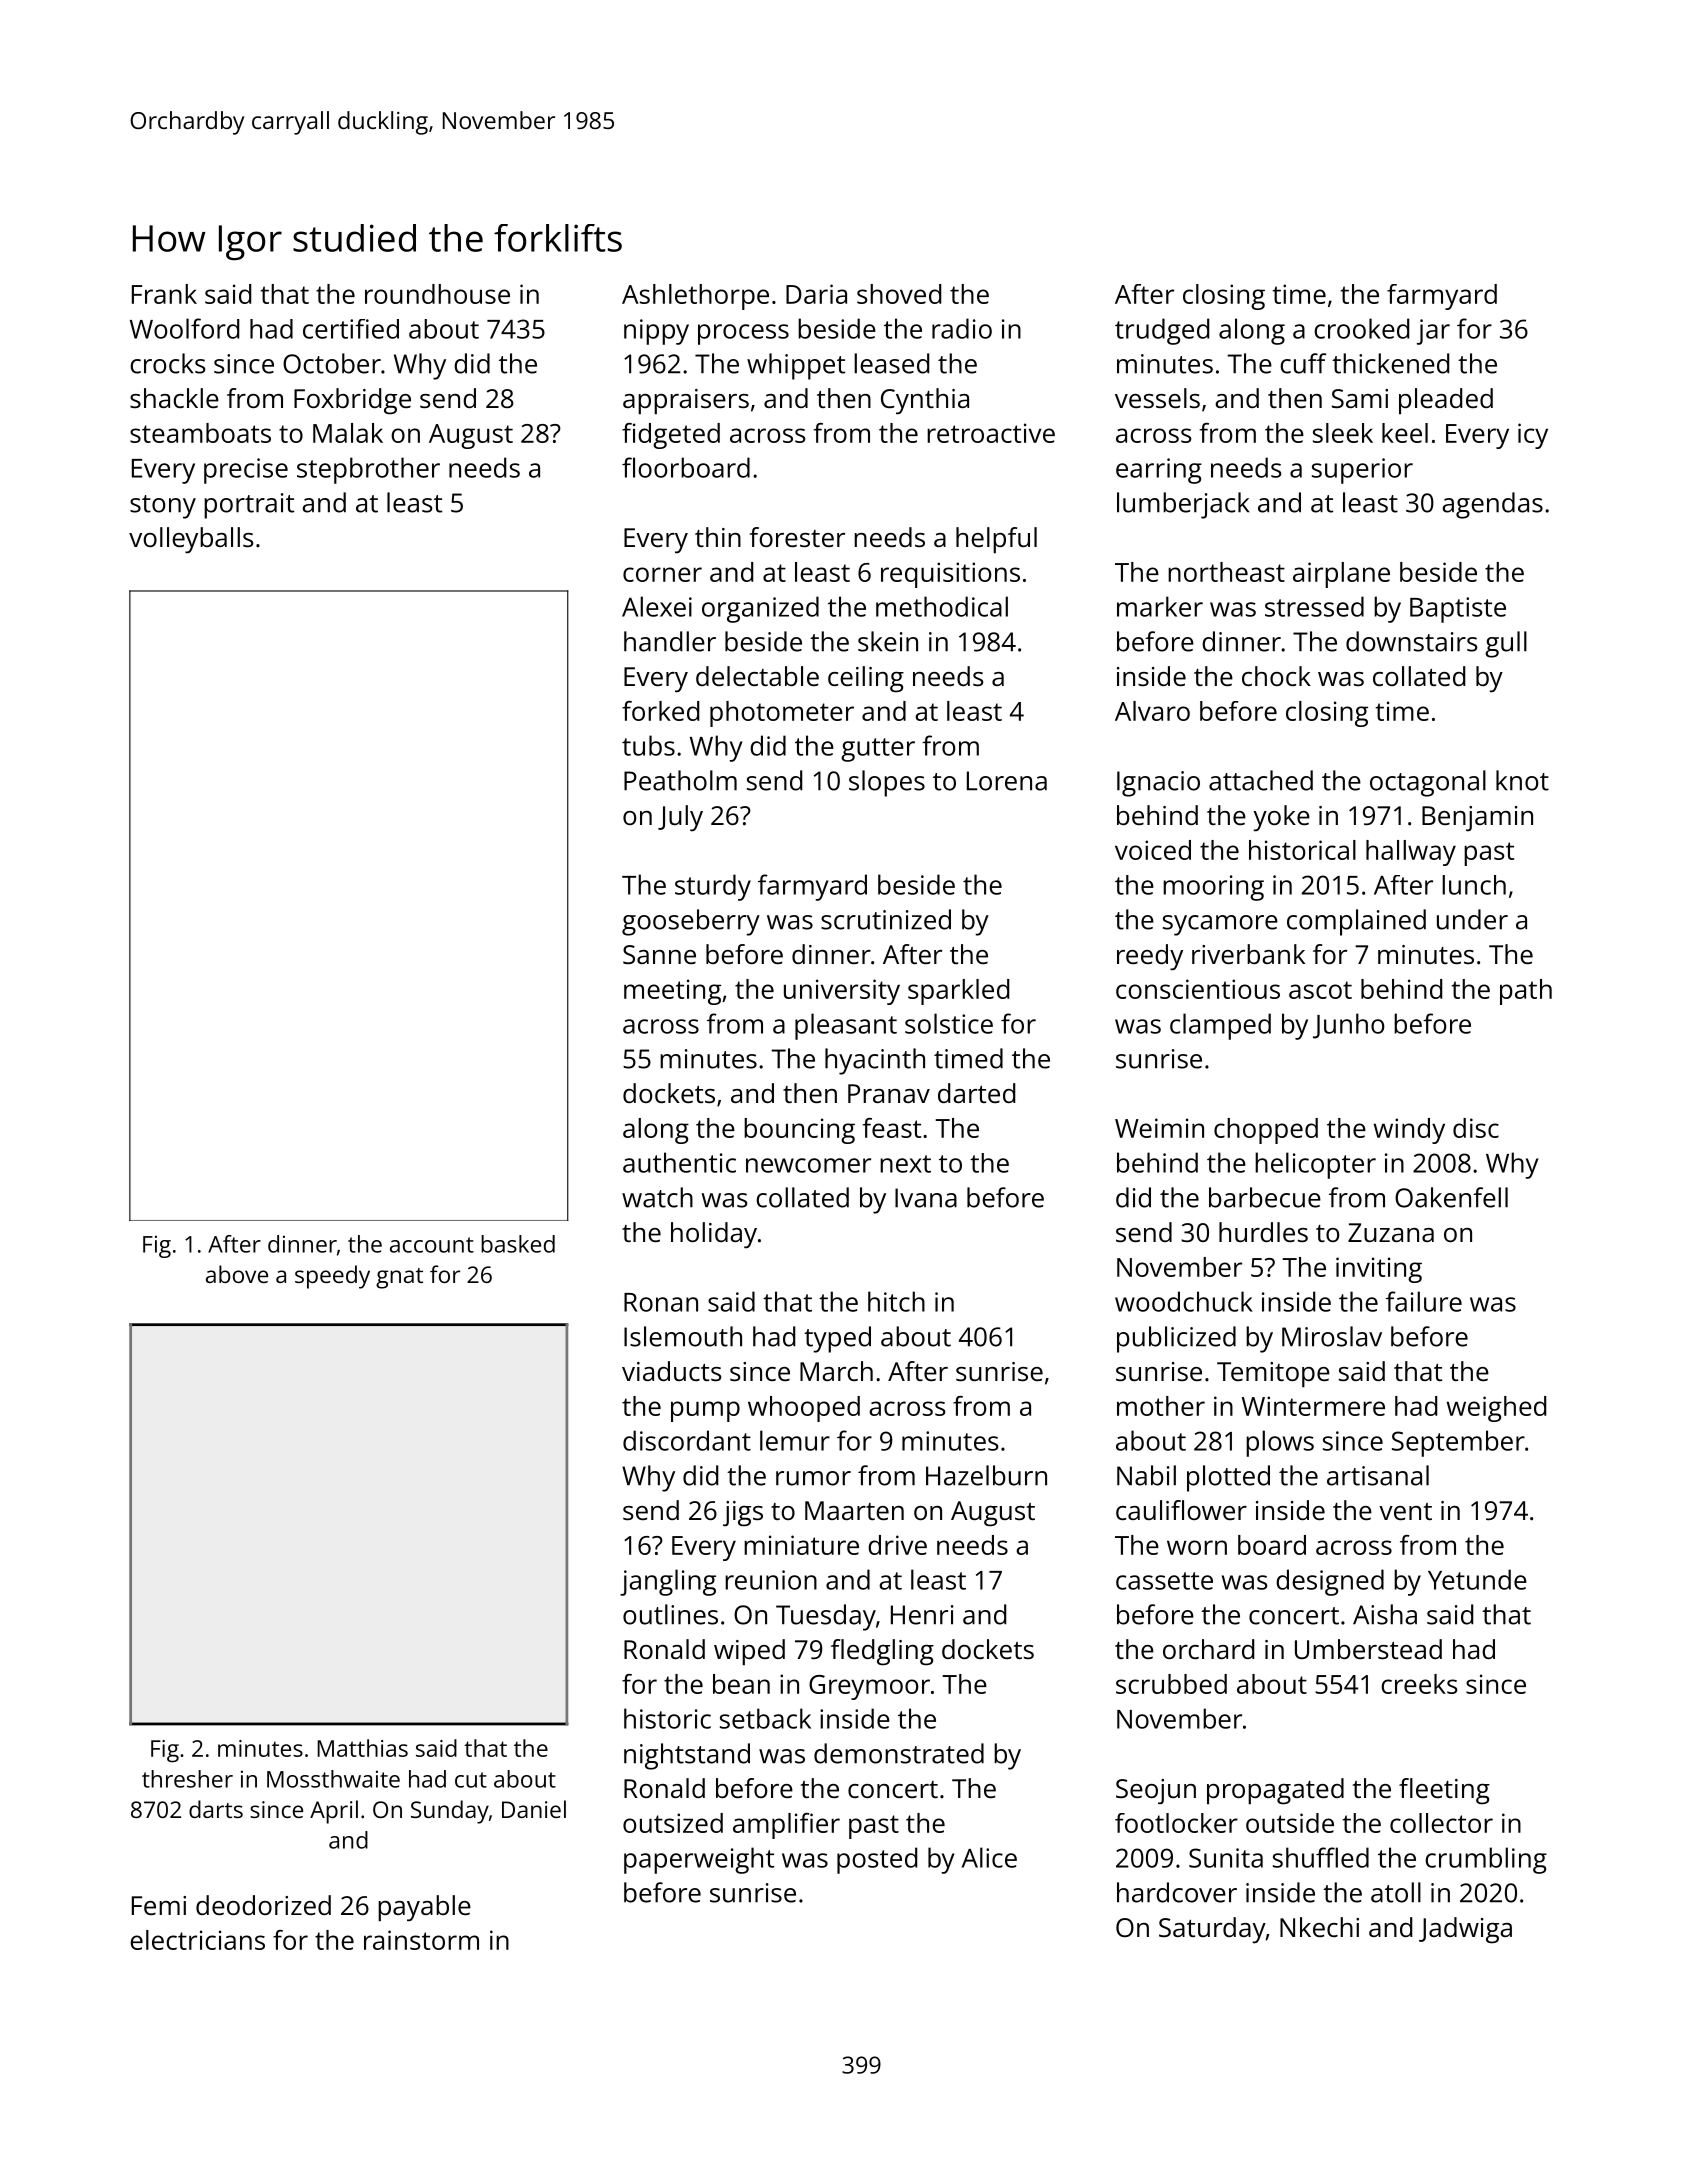 This screenshot has width=1683, height=2178. I want to click on scrubbed, so click(1171, 1684).
